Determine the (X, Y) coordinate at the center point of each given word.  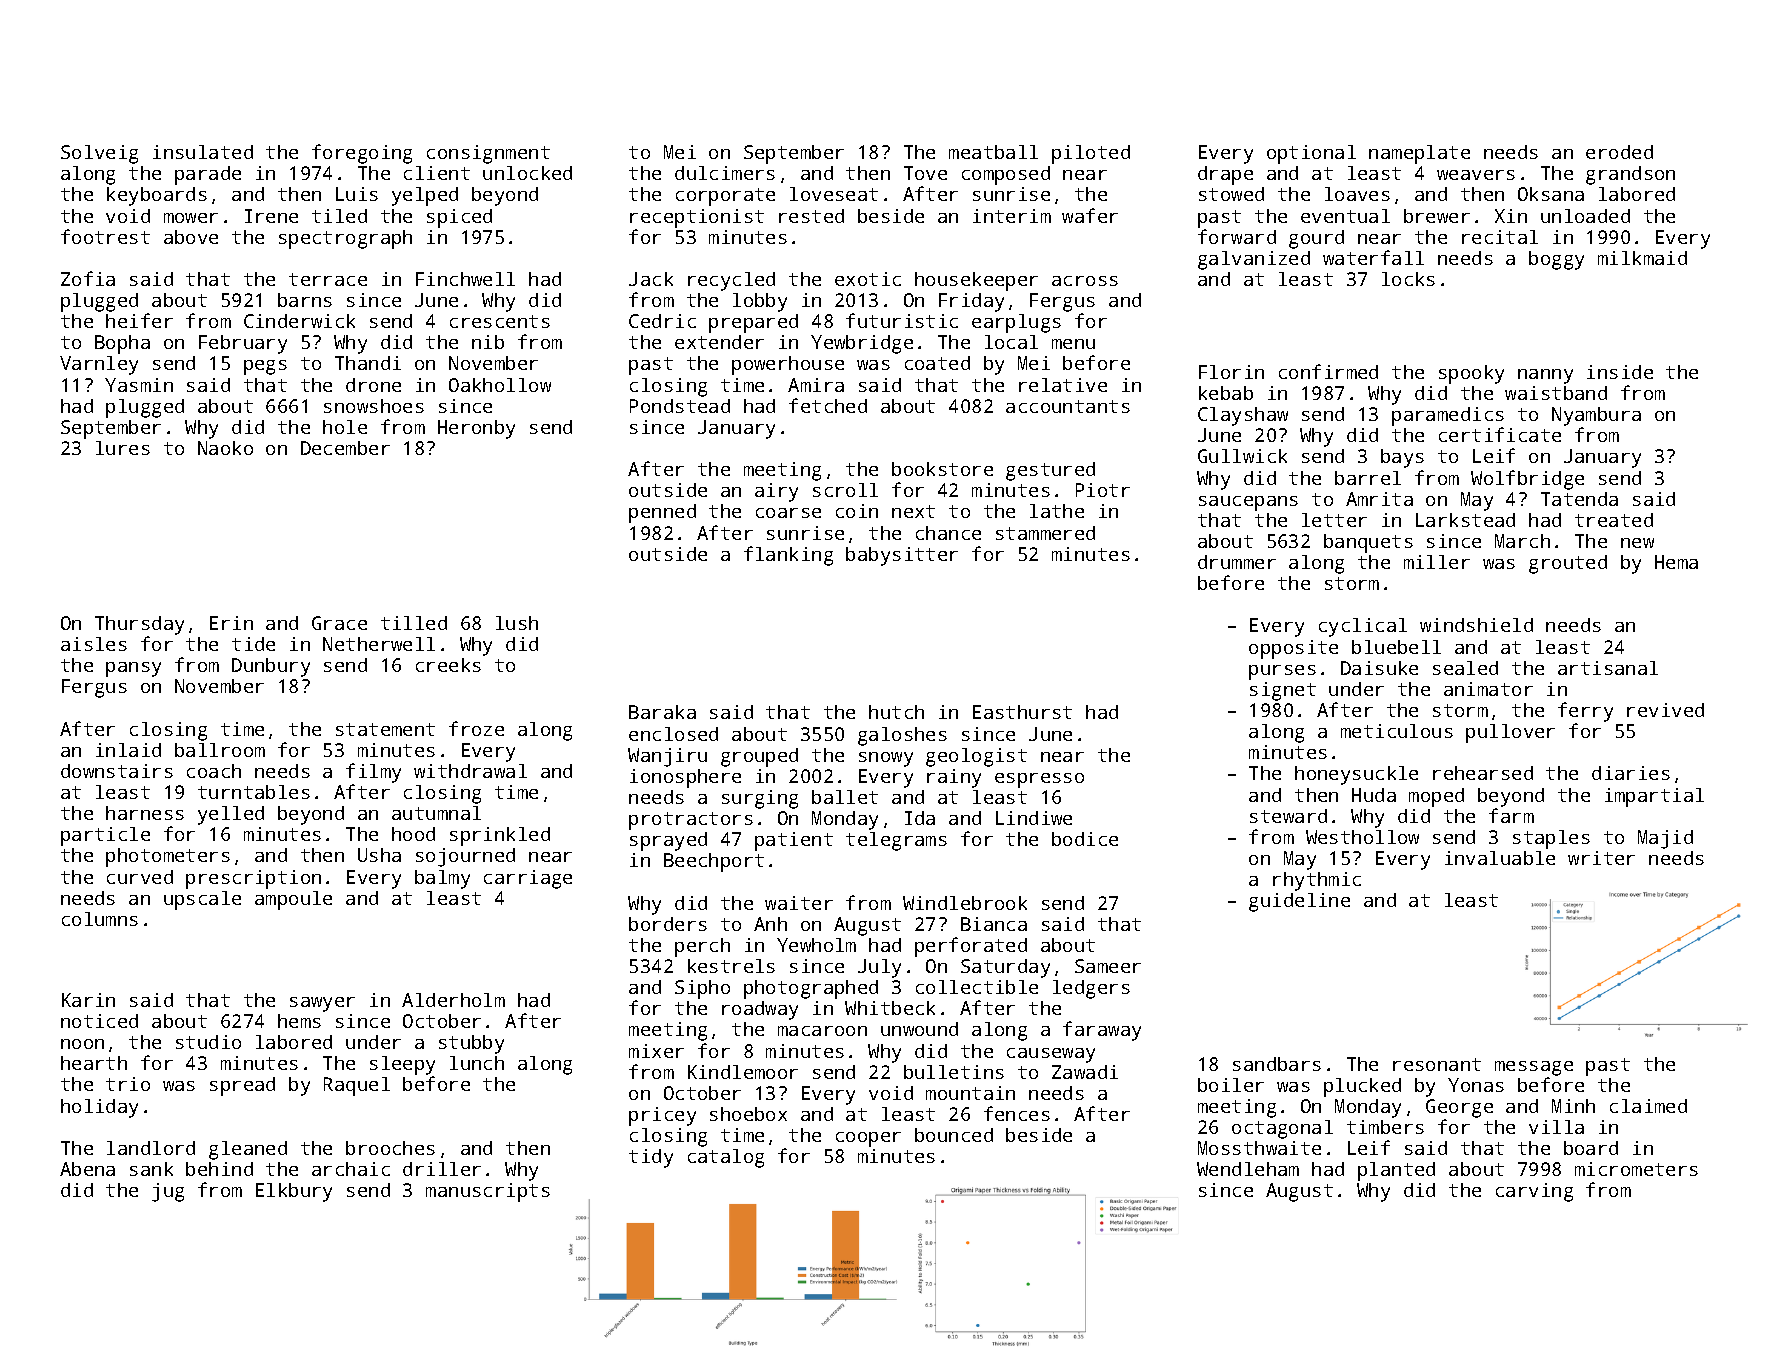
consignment (488, 154)
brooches (390, 1148)
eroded (1619, 152)
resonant (1437, 1064)
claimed (1648, 1106)
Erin (231, 623)
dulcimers (725, 173)
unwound (919, 1029)
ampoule (293, 900)
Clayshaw (1243, 416)
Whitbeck (890, 1008)
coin (857, 511)
